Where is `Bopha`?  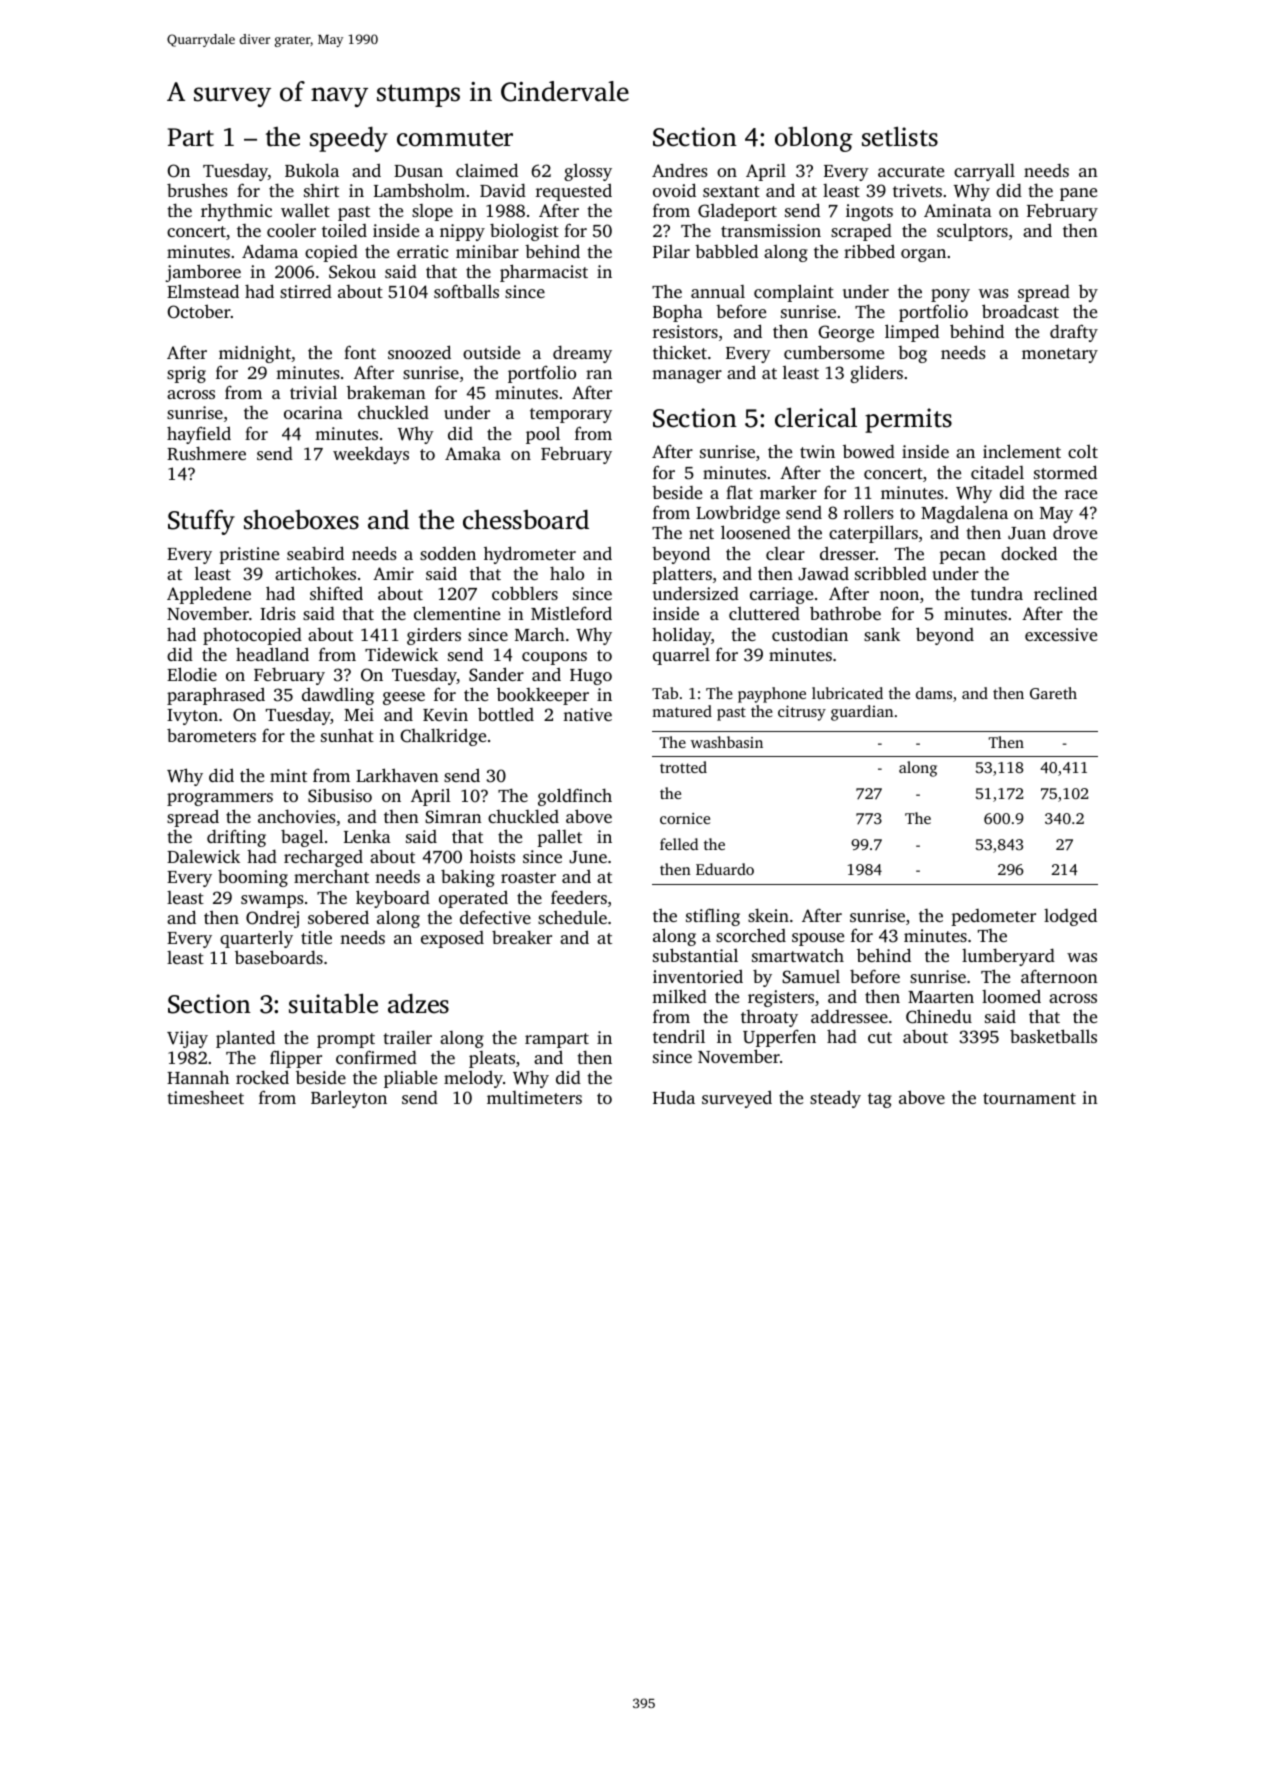
Bopha is located at coordinates (678, 313).
